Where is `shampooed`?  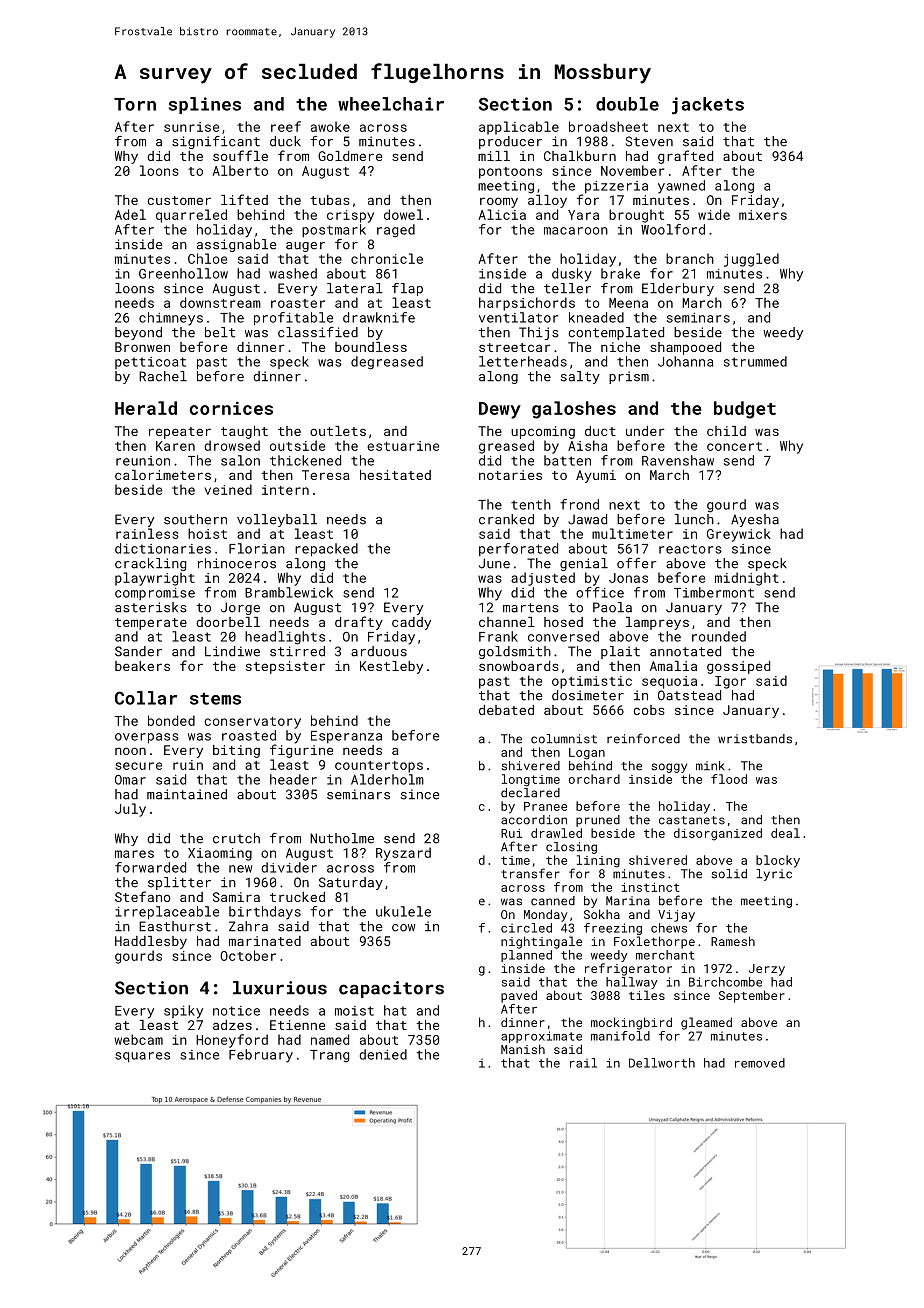 shampooed is located at coordinates (685, 348).
